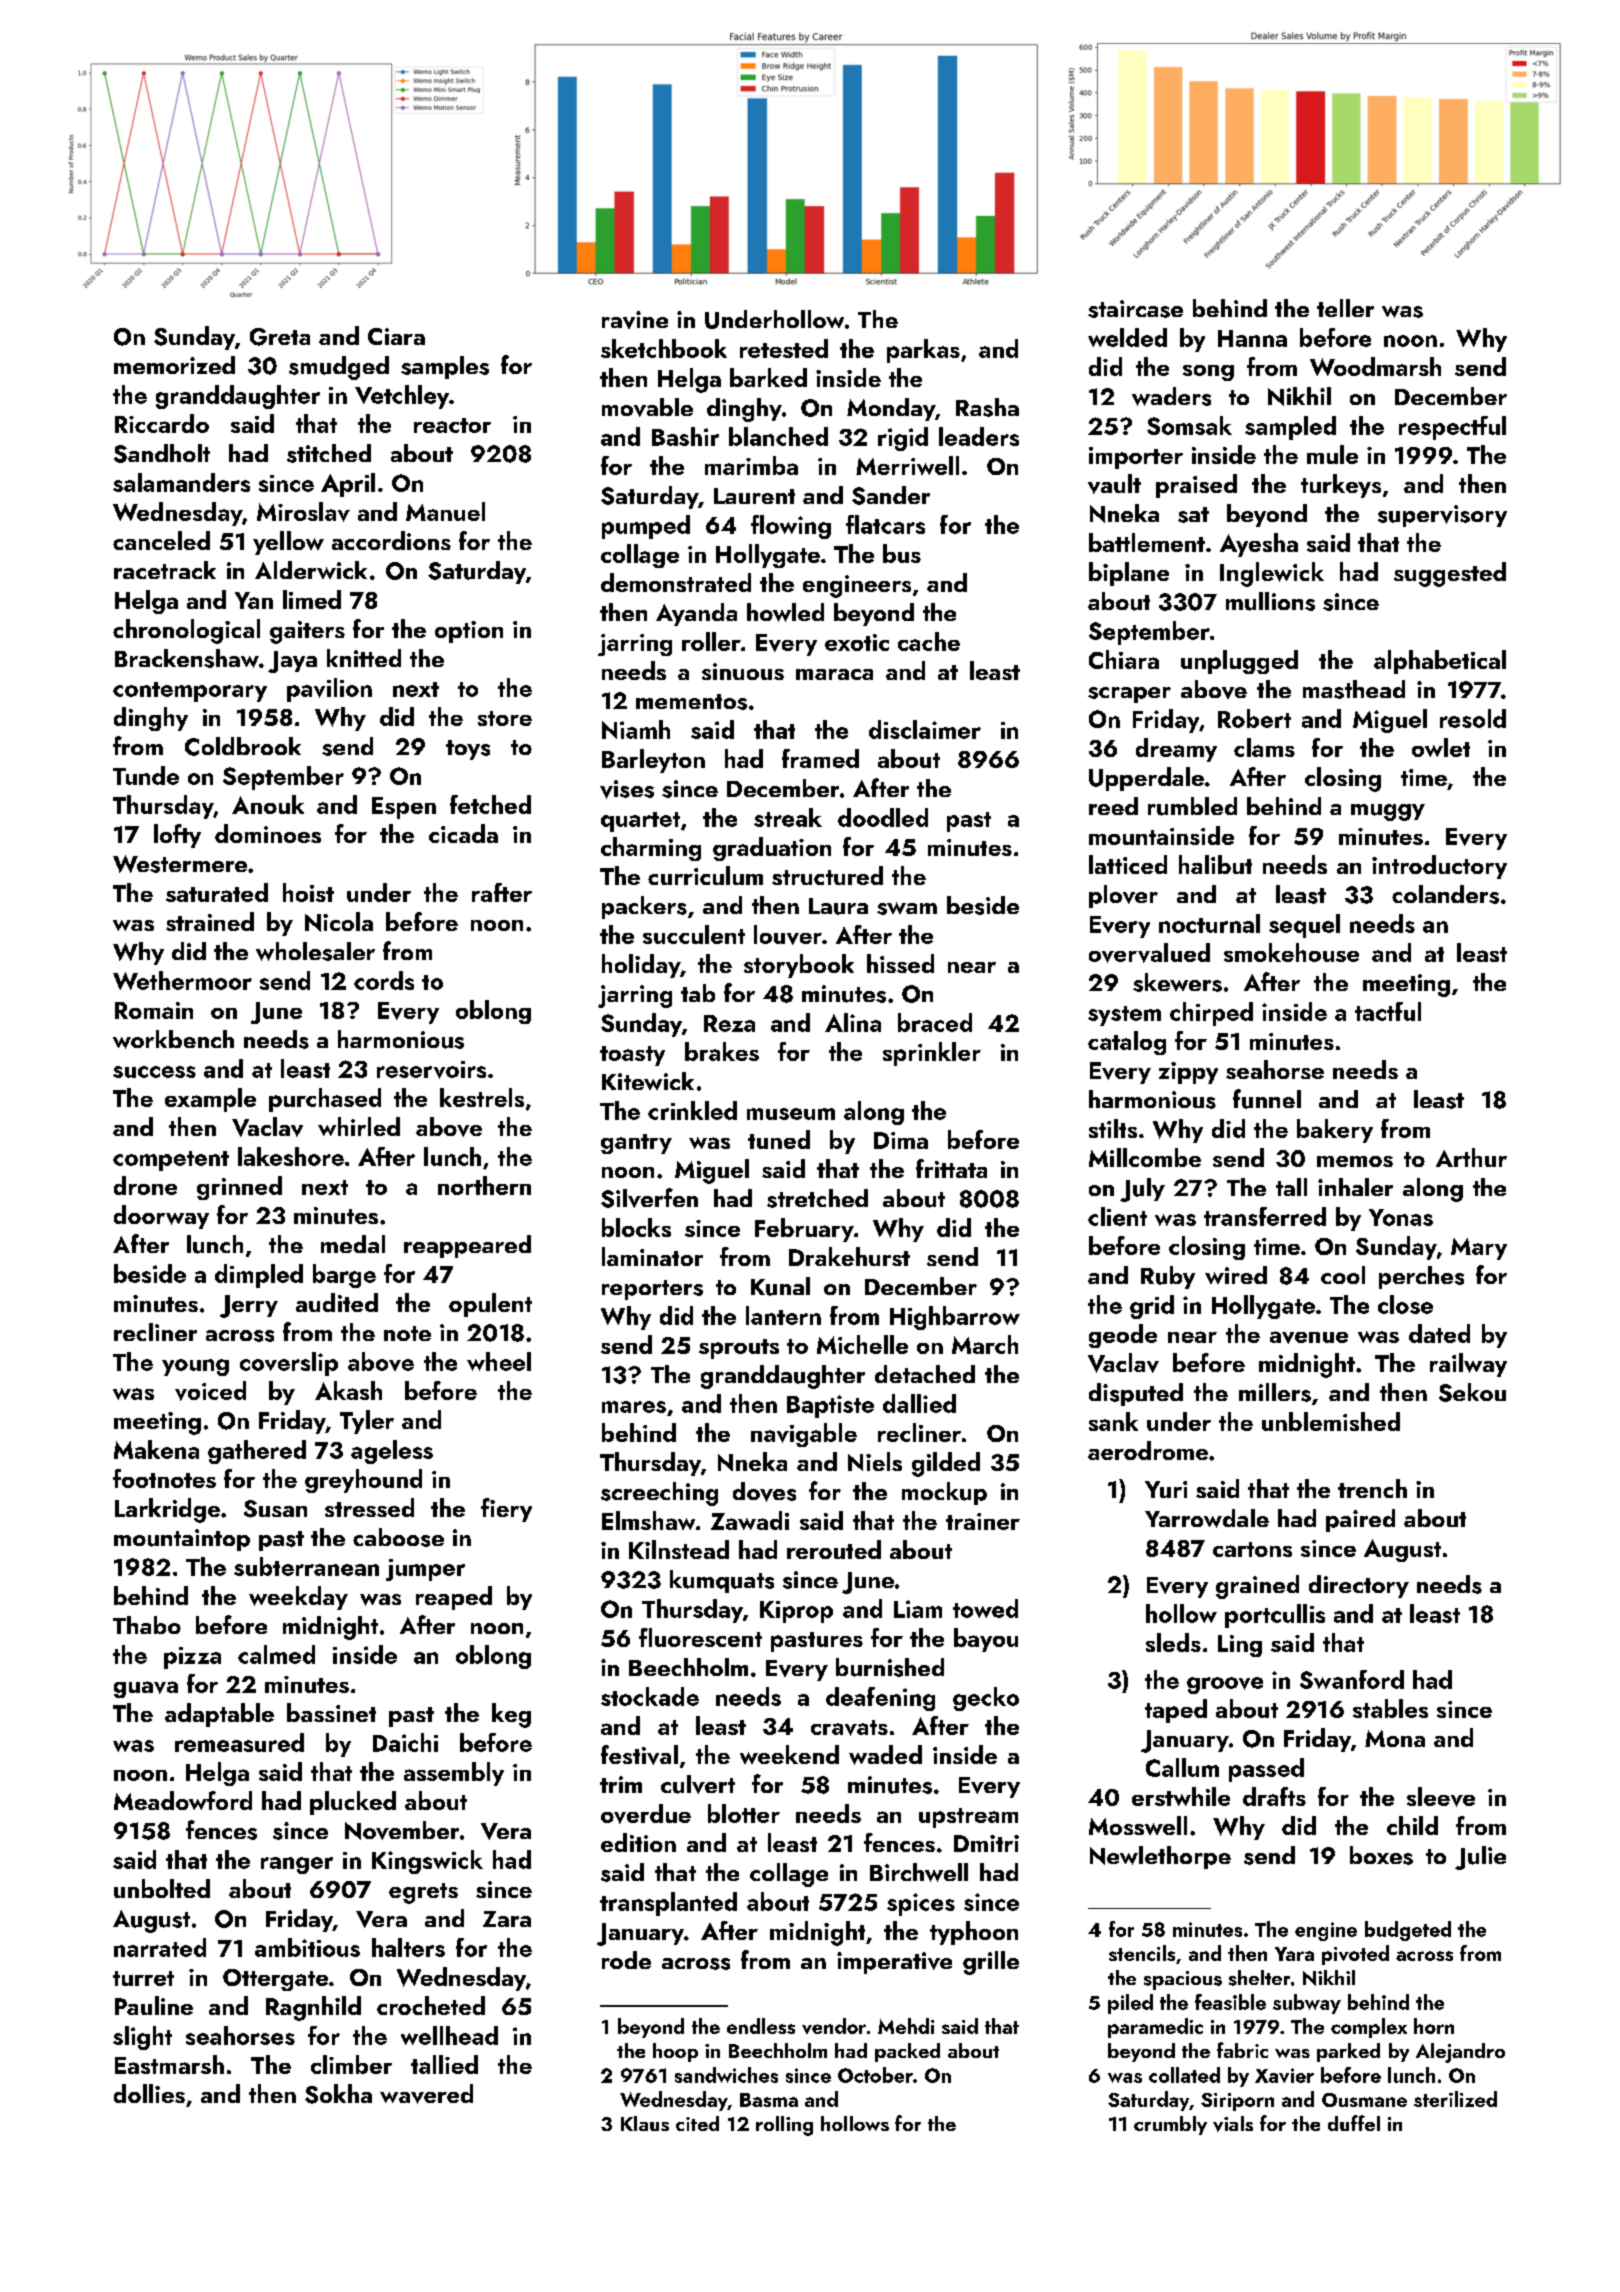 Image resolution: width=1620 pixels, height=2292 pixels. I want to click on ravine, so click(635, 320).
